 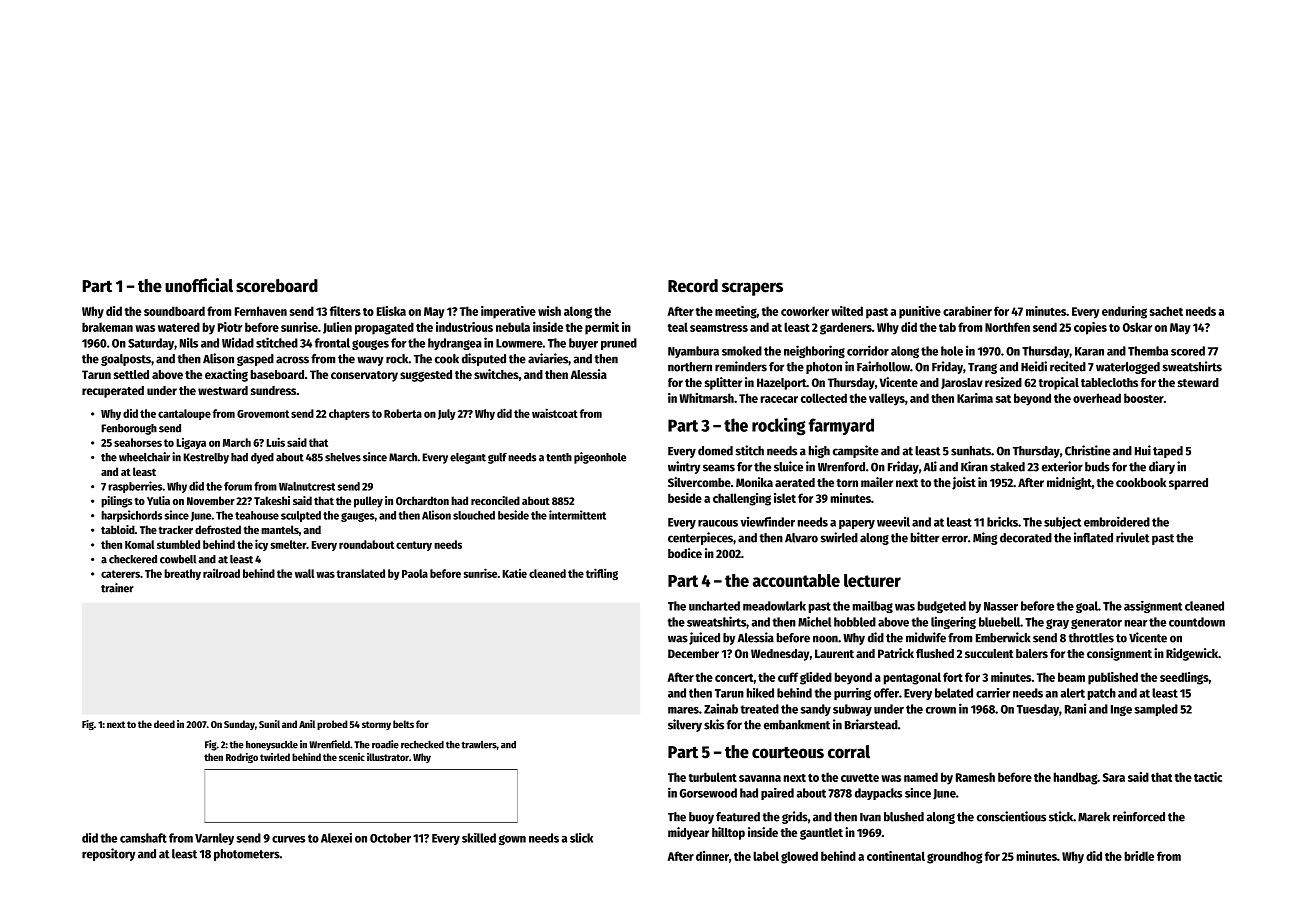 What do you see at coordinates (715, 451) in the screenshot?
I see `domed` at bounding box center [715, 451].
